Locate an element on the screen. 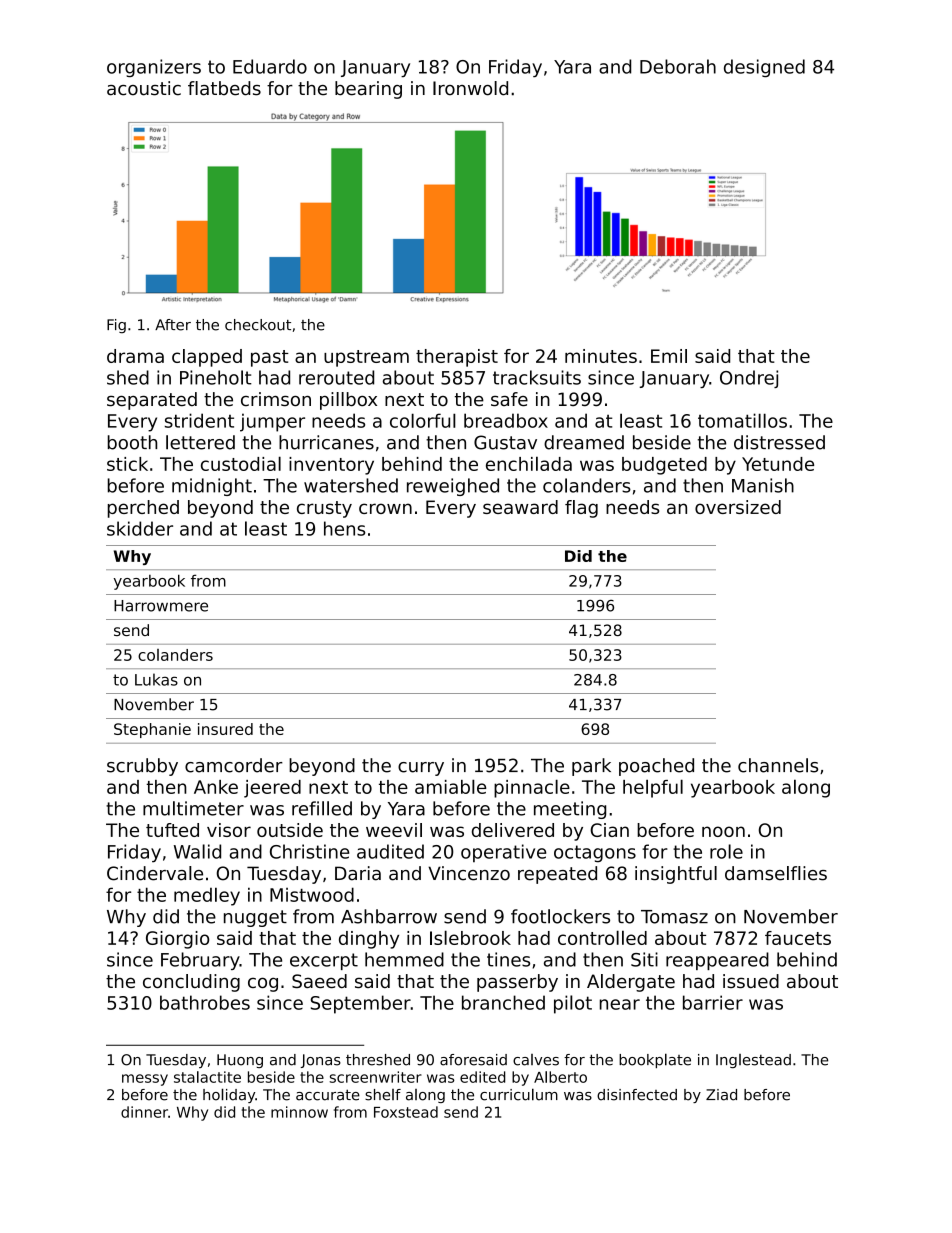 The width and height of the screenshot is (952, 1233). bearing is located at coordinates (368, 90).
